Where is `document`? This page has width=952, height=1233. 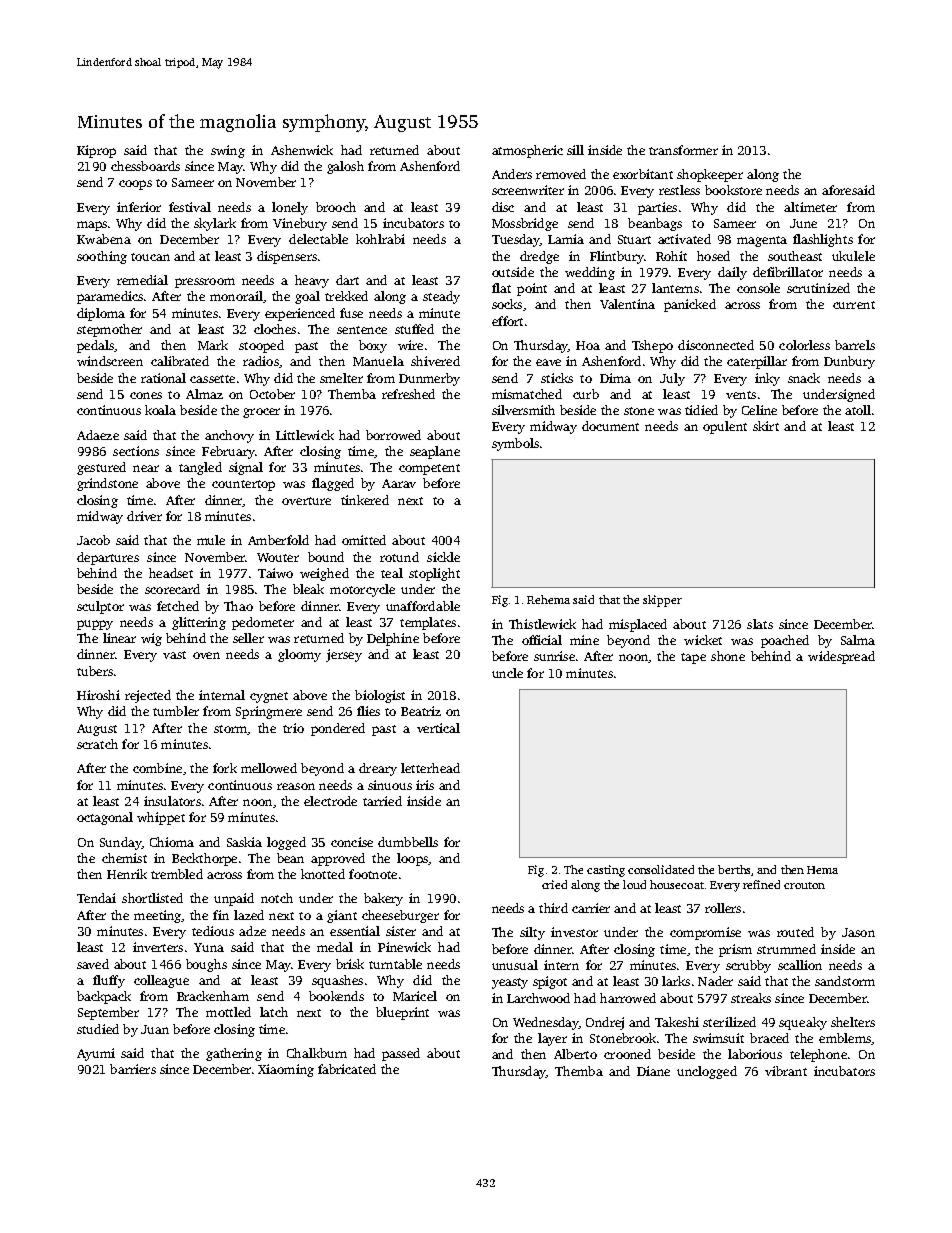 document is located at coordinates (610, 426).
